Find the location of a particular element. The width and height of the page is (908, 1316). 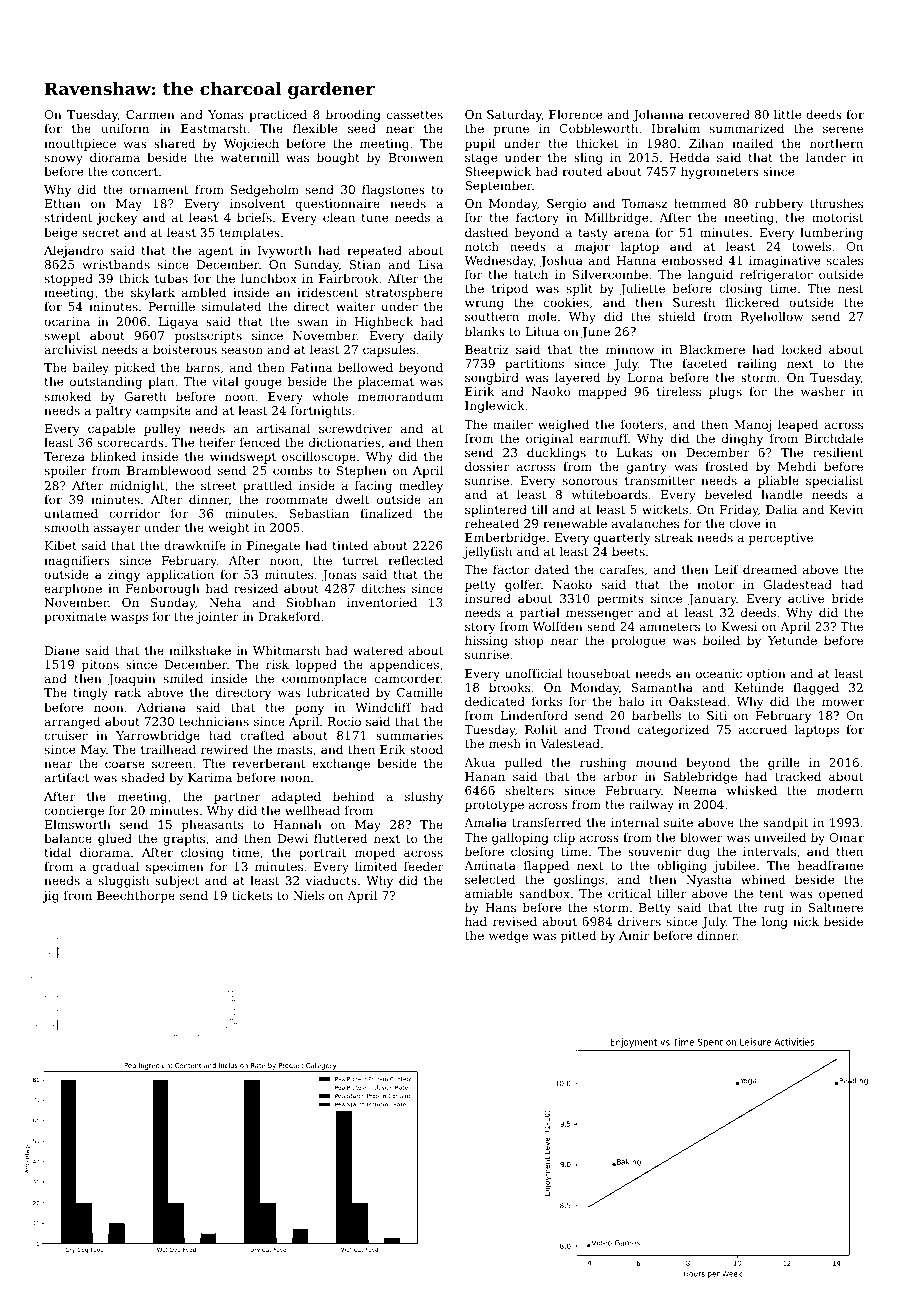

Neema is located at coordinates (695, 790).
